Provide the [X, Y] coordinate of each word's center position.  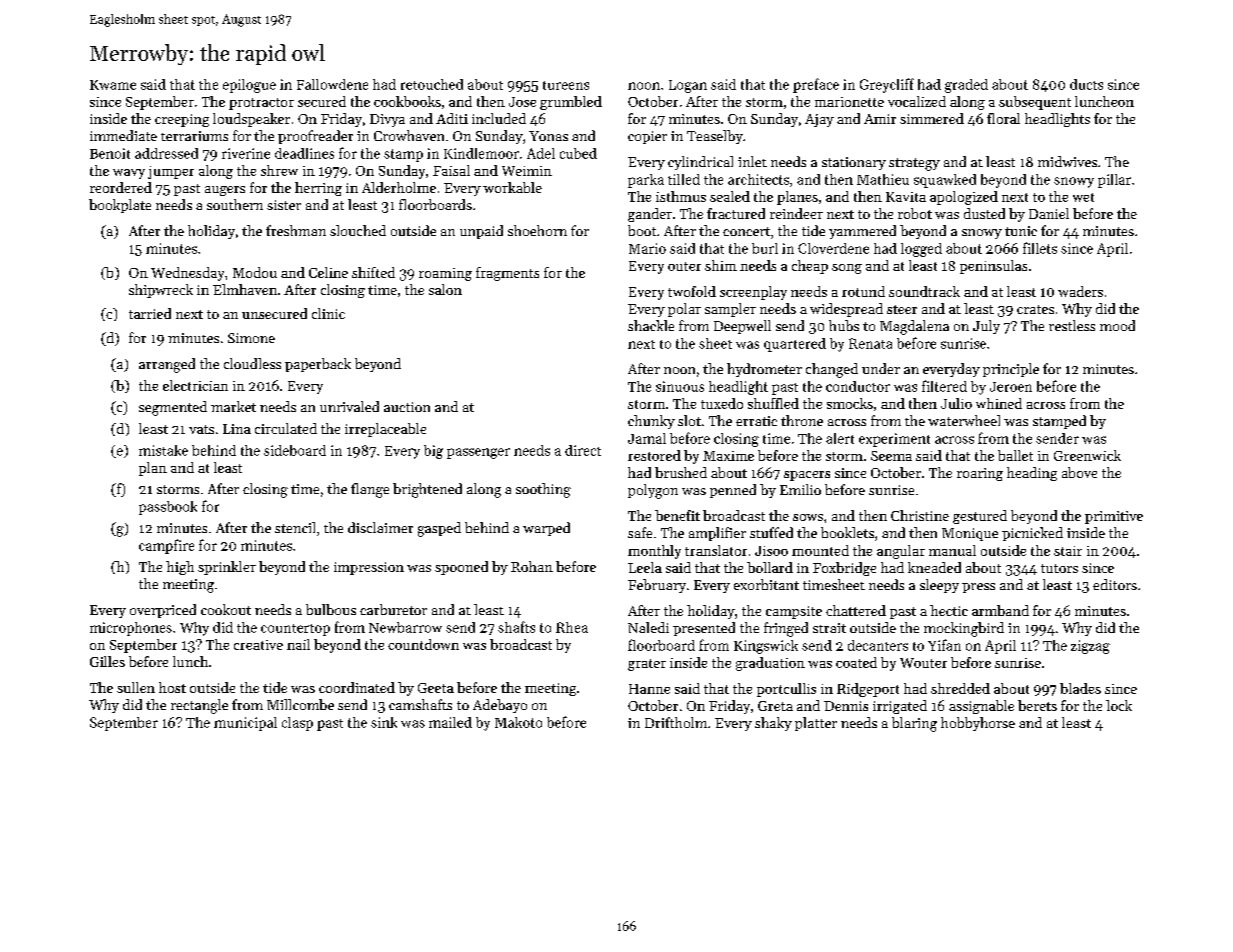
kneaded [934, 567]
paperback [318, 365]
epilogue [249, 86]
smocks [850, 403]
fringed [786, 629]
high [180, 568]
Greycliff [887, 85]
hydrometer [764, 370]
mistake [163, 450]
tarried [150, 313]
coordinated [357, 687]
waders [1080, 291]
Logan [688, 86]
